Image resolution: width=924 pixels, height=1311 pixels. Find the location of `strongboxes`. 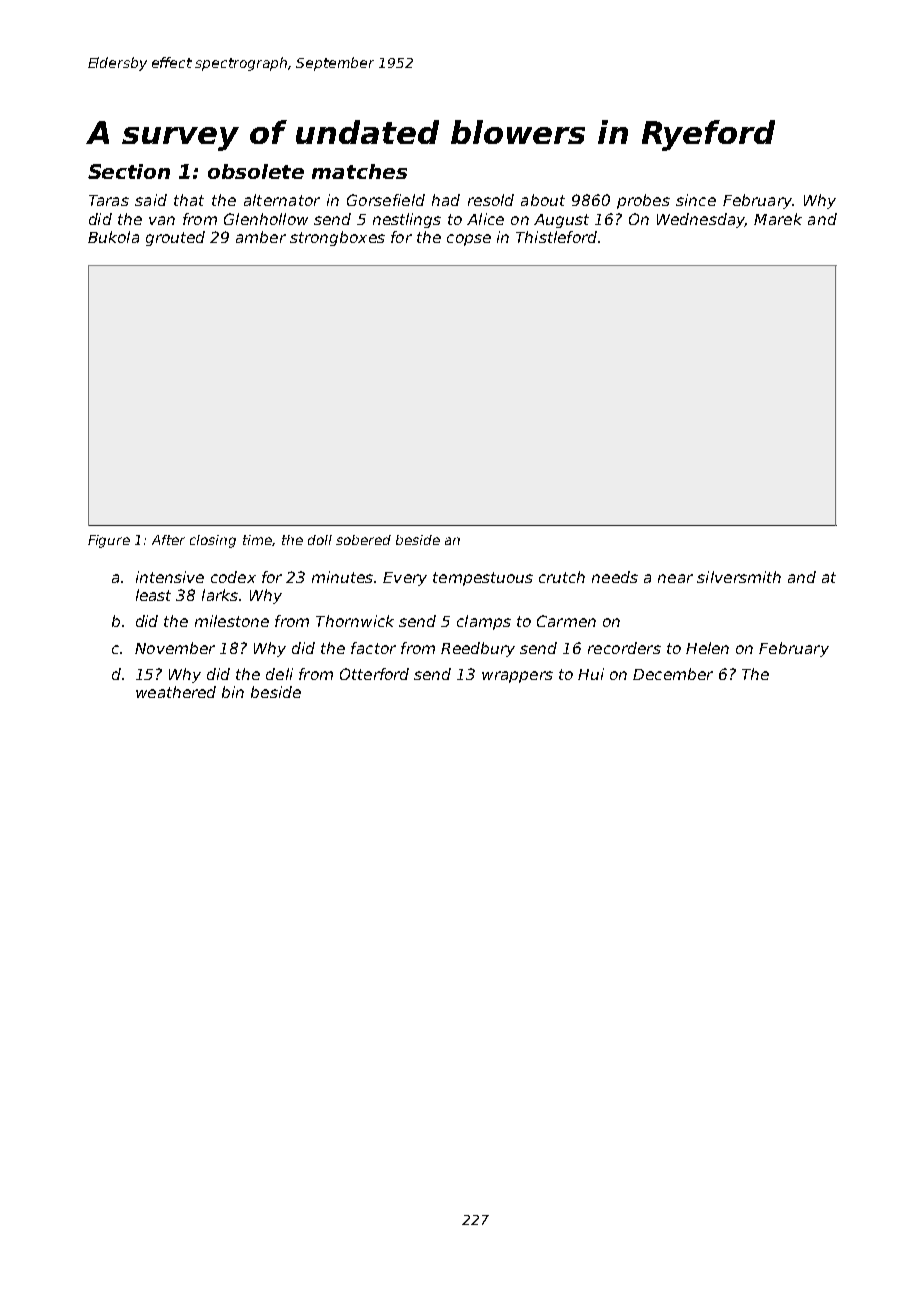

strongboxes is located at coordinates (337, 238).
